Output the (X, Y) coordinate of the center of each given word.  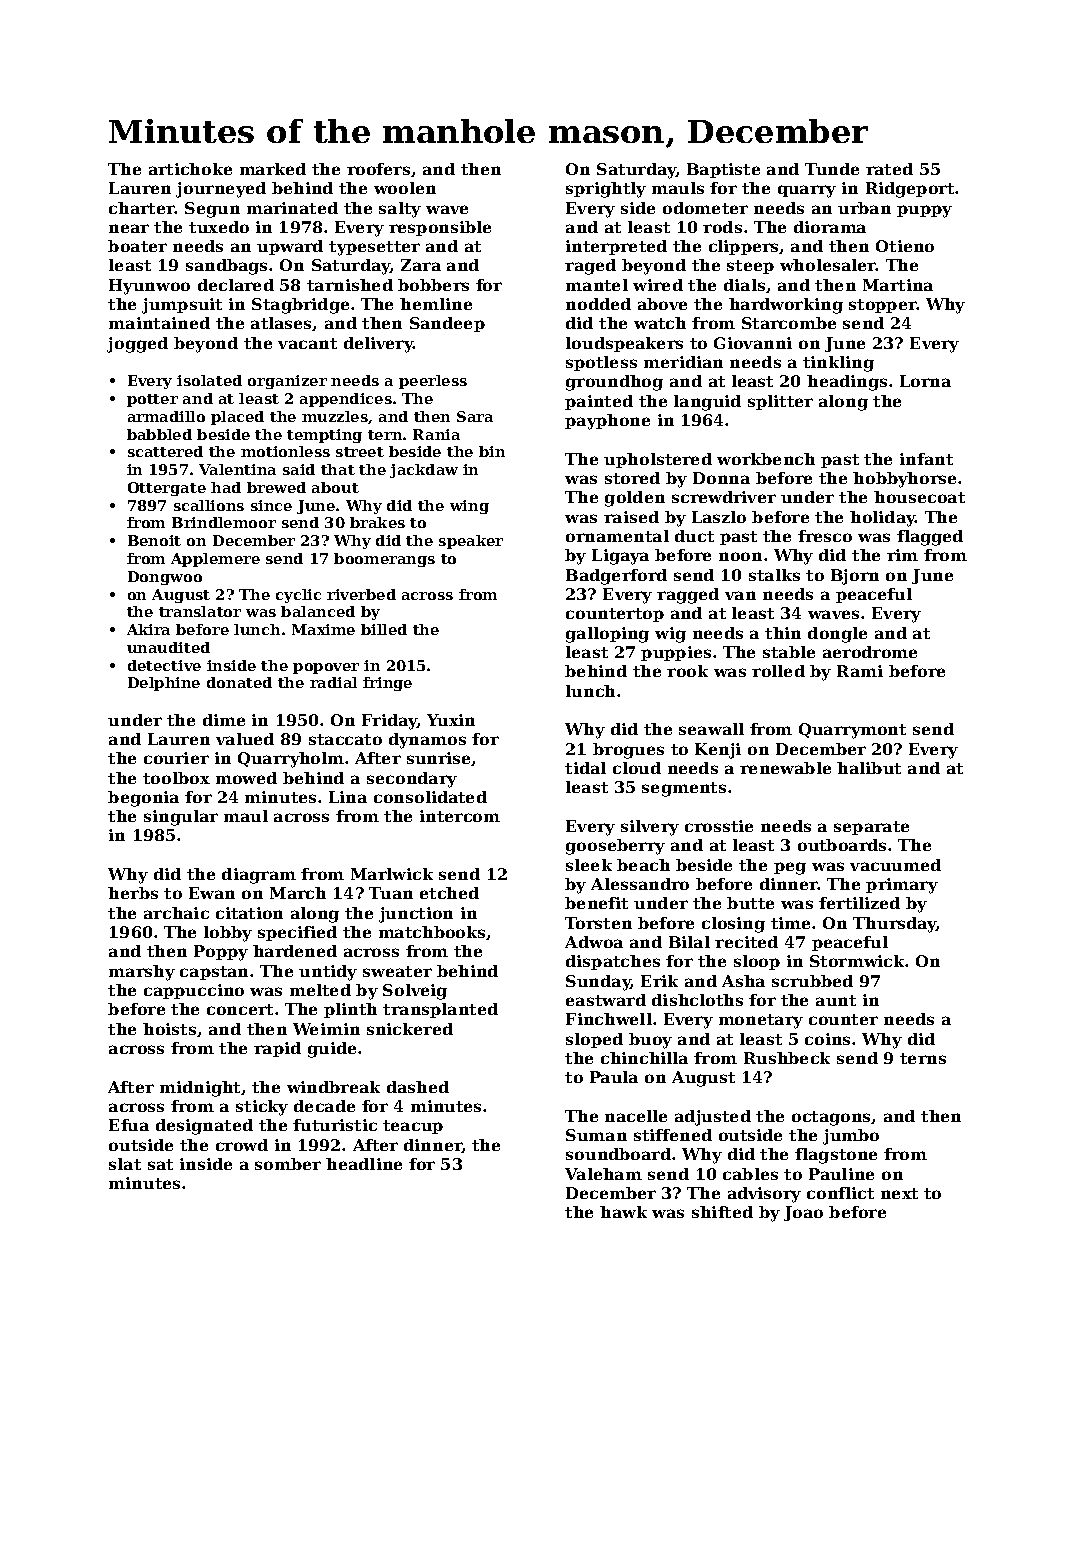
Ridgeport (910, 190)
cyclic (298, 596)
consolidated (430, 797)
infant (926, 459)
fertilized (859, 903)
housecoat (919, 497)
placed (237, 418)
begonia (143, 799)
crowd (242, 1145)
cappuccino (194, 991)
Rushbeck (787, 1058)
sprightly (606, 190)
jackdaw (424, 471)
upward (290, 247)
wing (469, 507)
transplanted (440, 1010)
